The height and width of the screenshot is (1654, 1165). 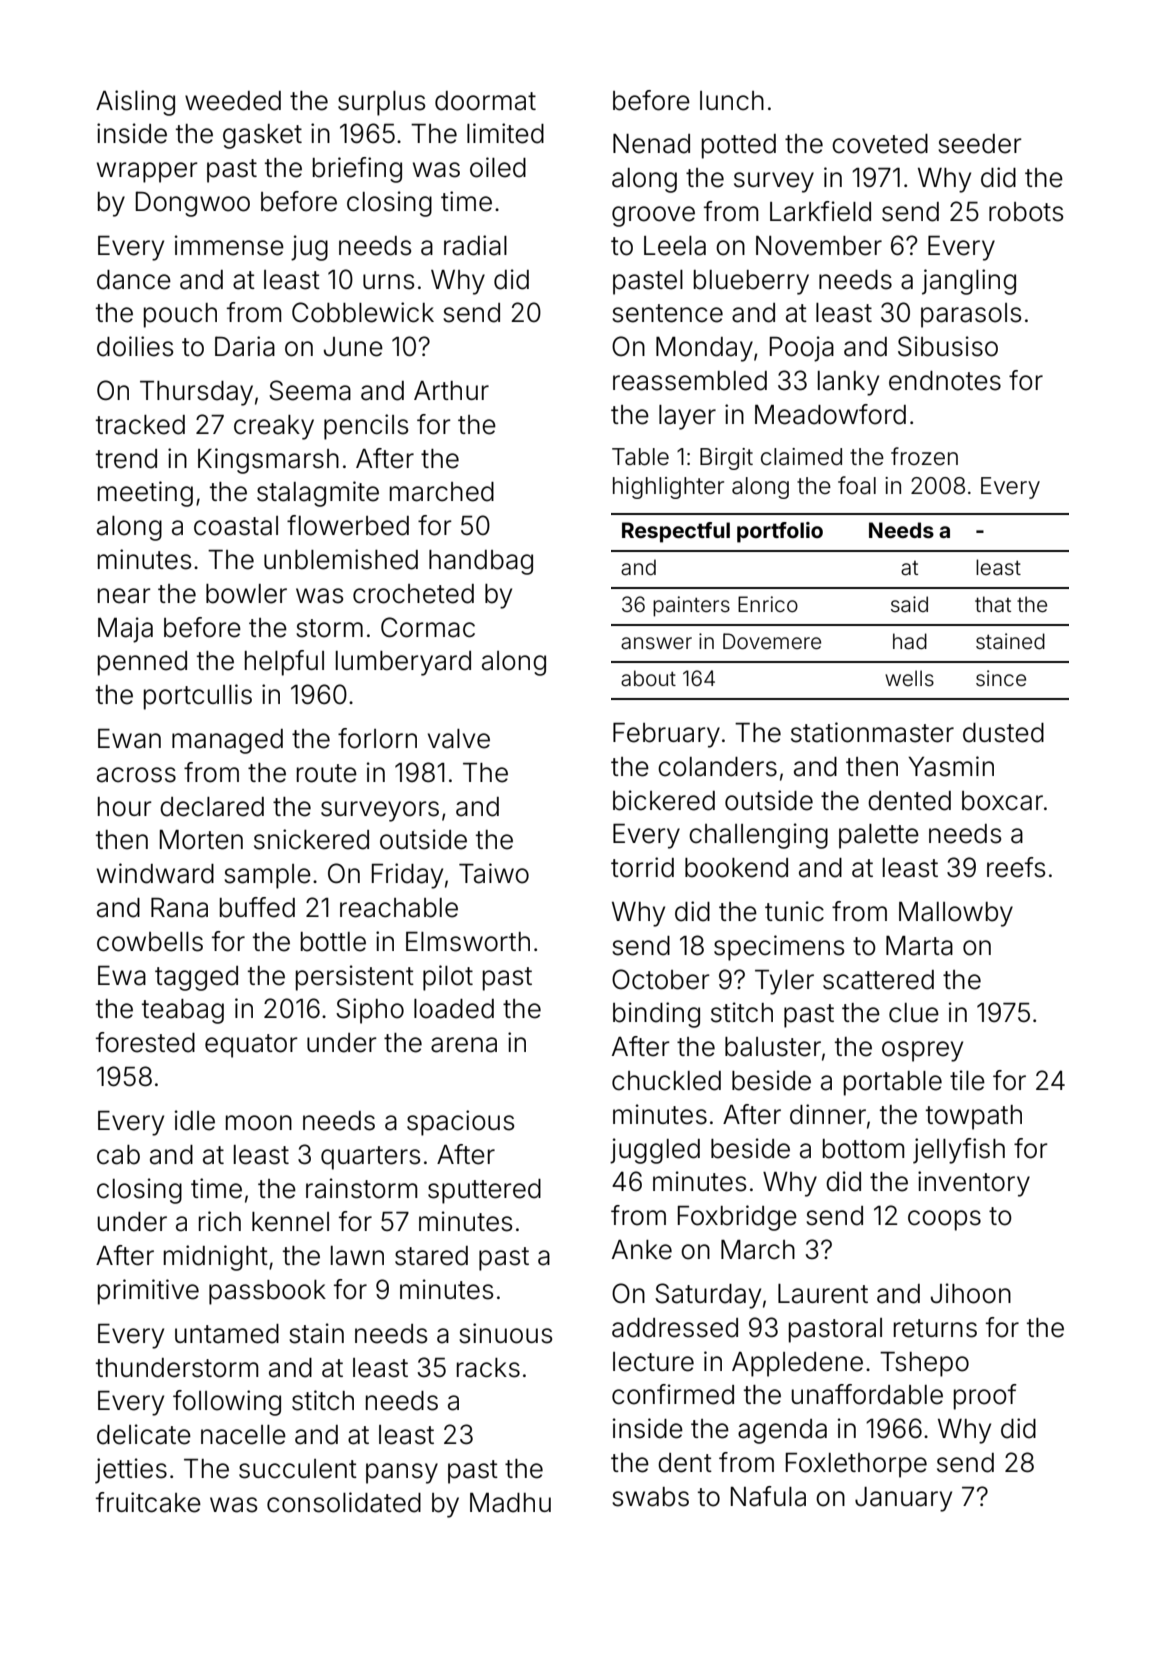 What do you see at coordinates (651, 144) in the screenshot?
I see `Nenad` at bounding box center [651, 144].
